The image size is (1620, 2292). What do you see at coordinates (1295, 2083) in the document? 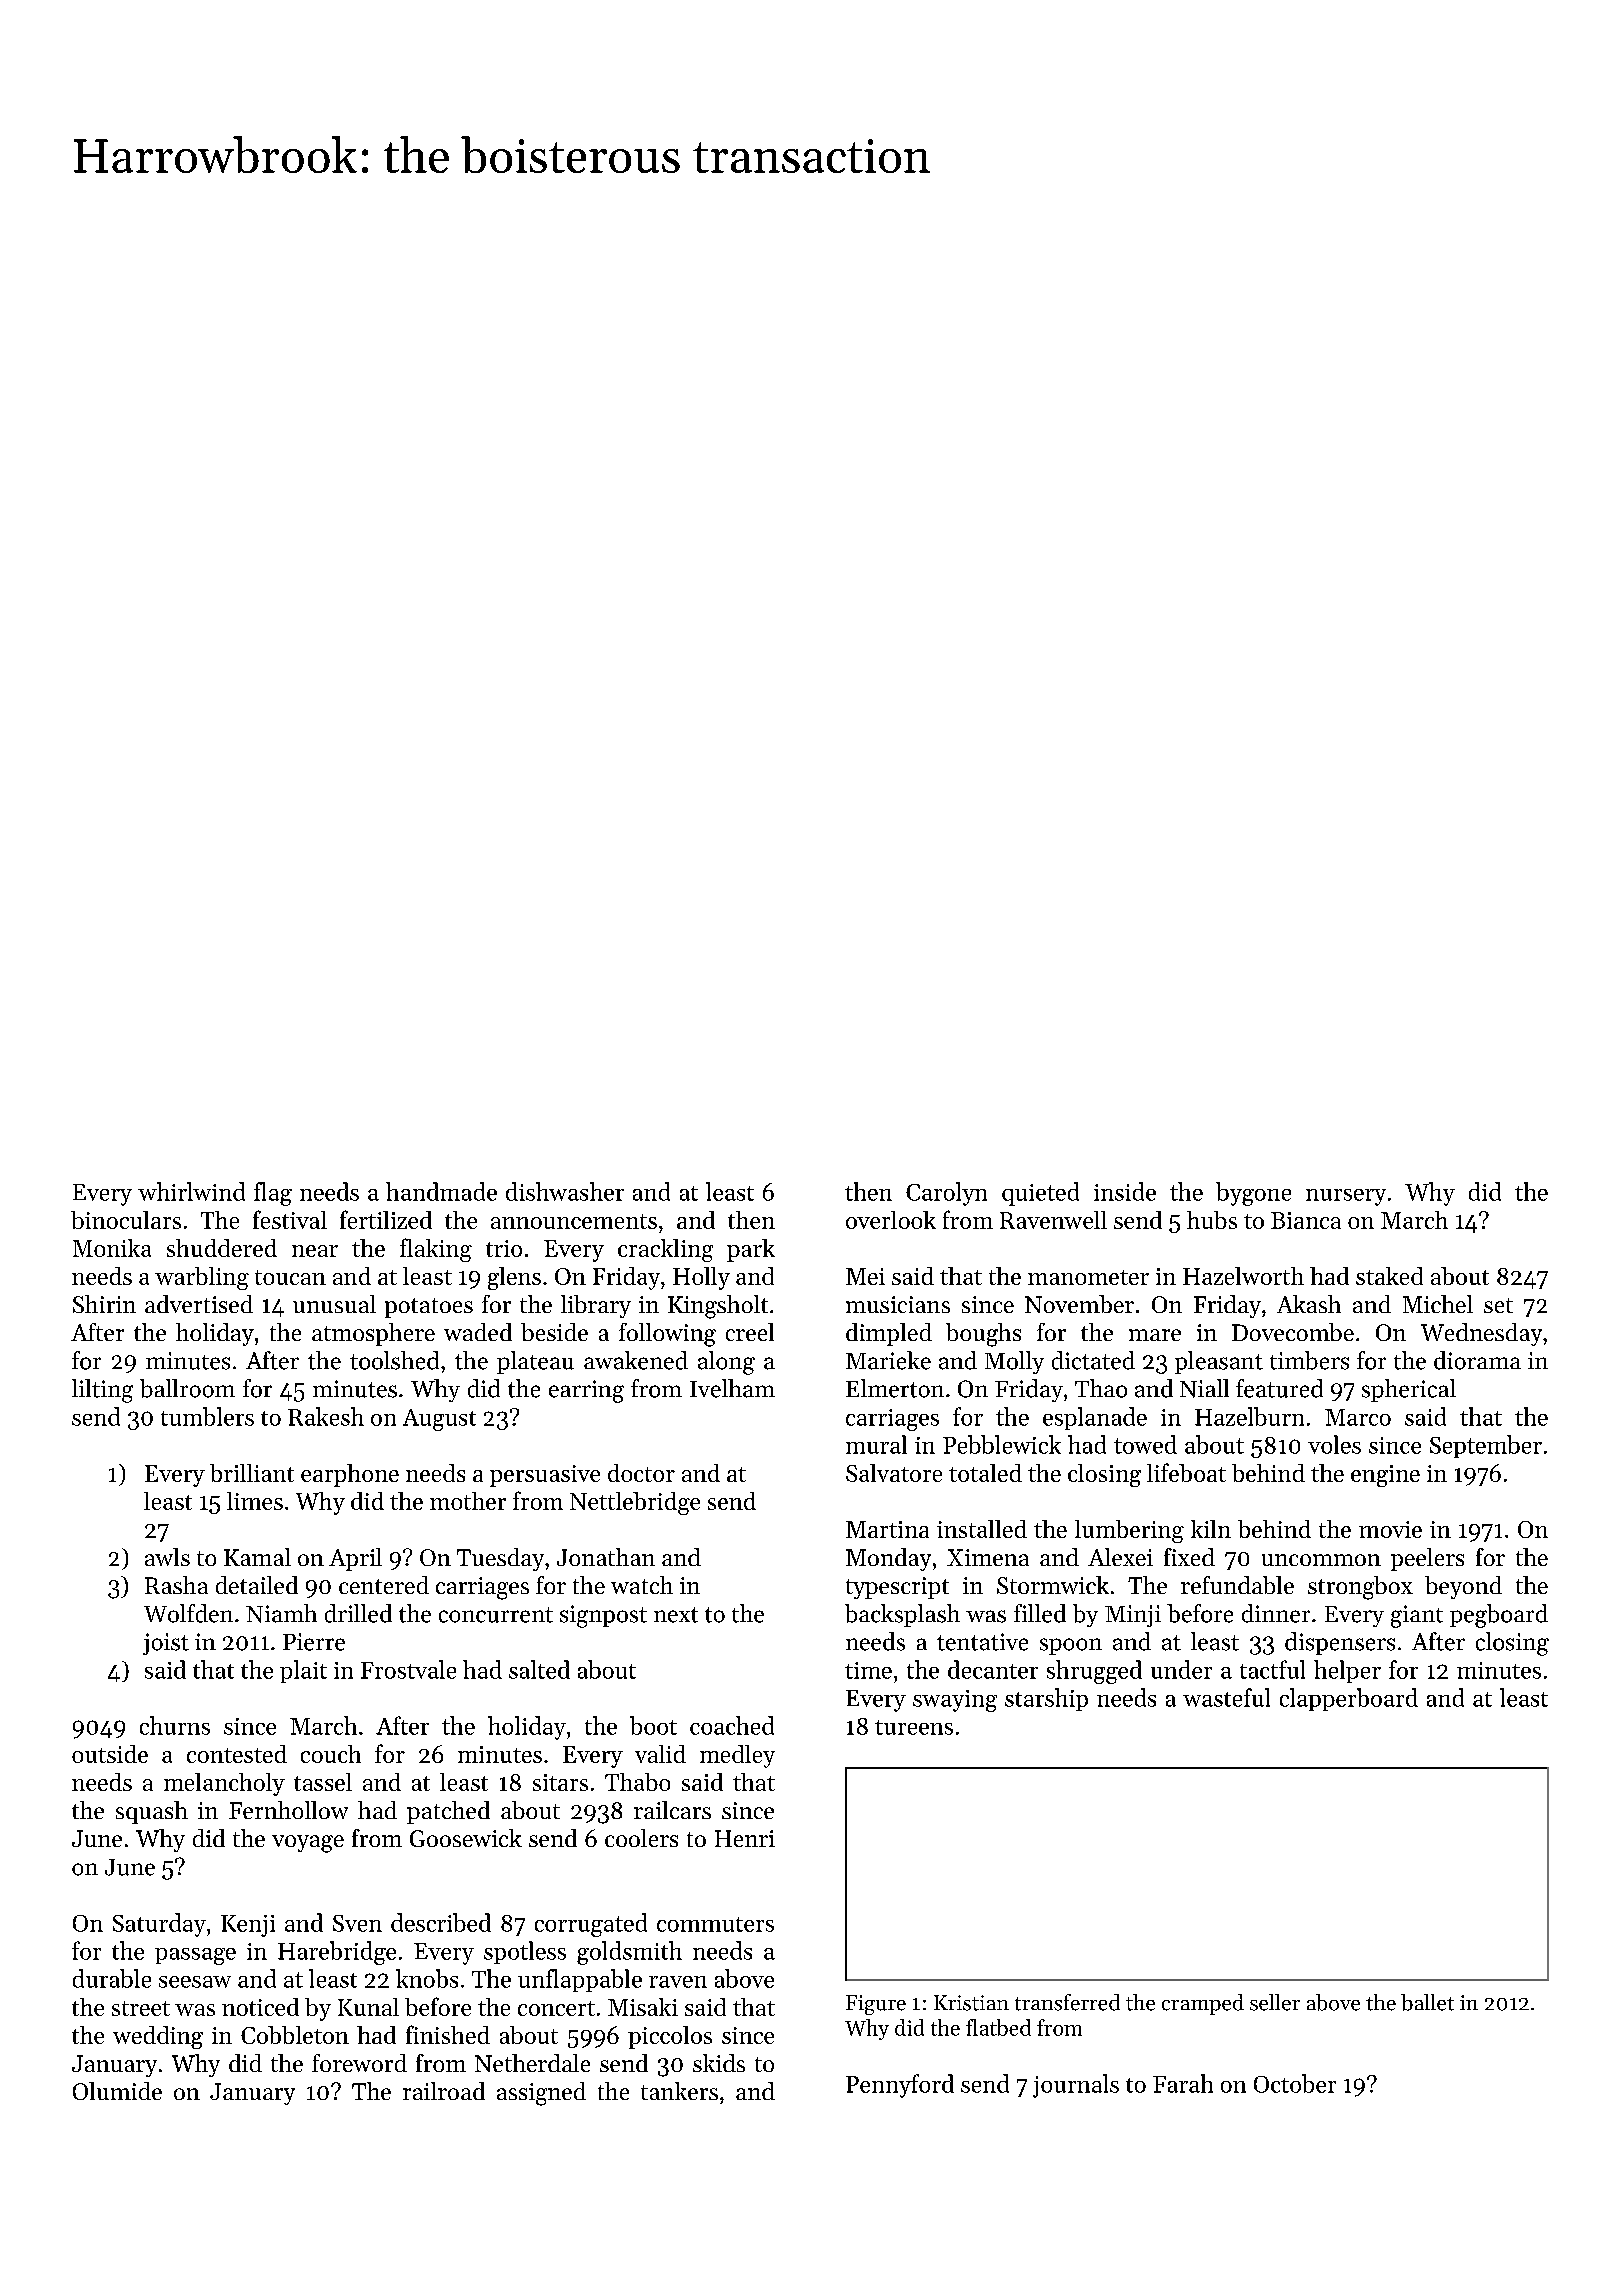
I see `October` at bounding box center [1295, 2083].
